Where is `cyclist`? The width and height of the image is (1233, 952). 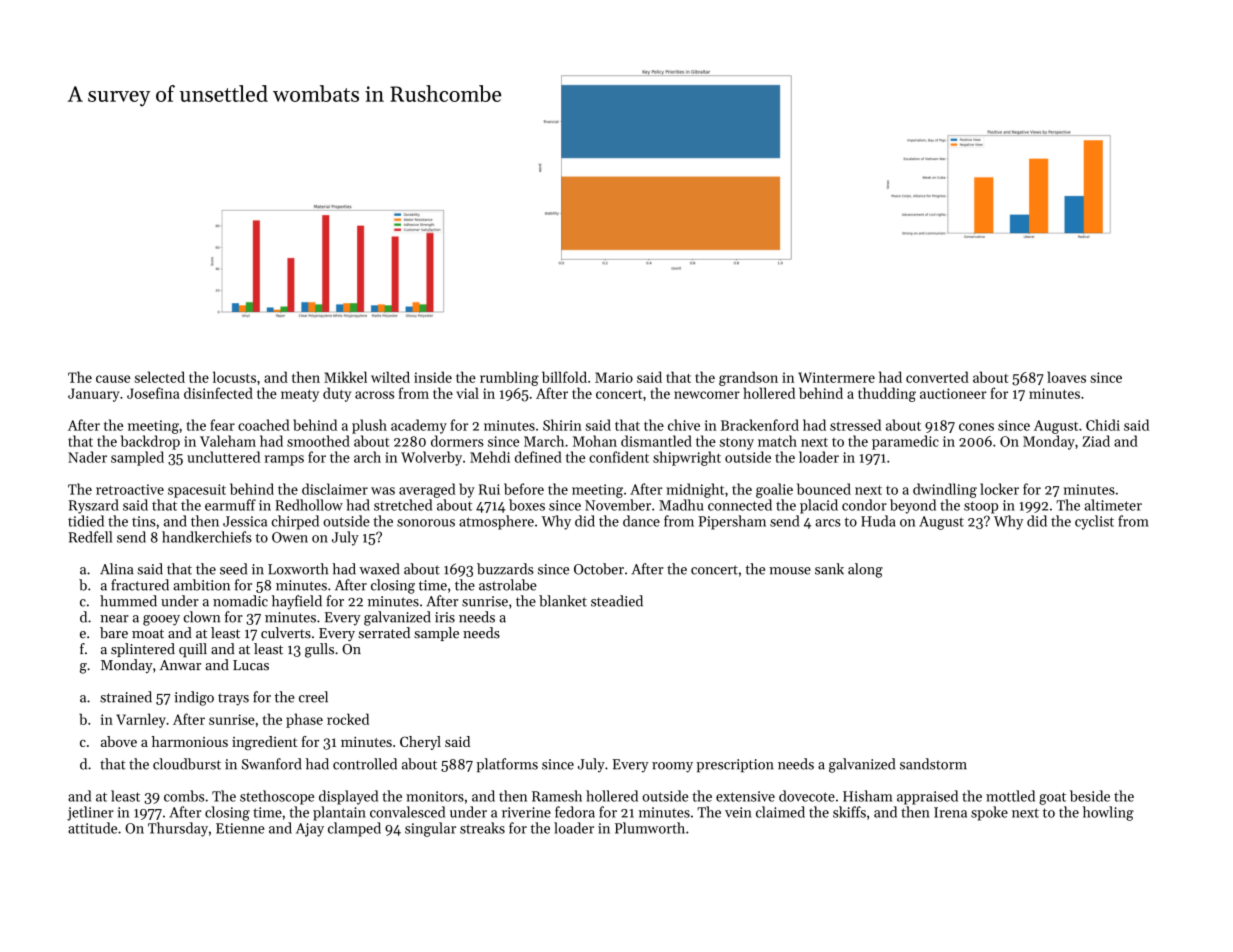 cyclist is located at coordinates (1094, 522).
